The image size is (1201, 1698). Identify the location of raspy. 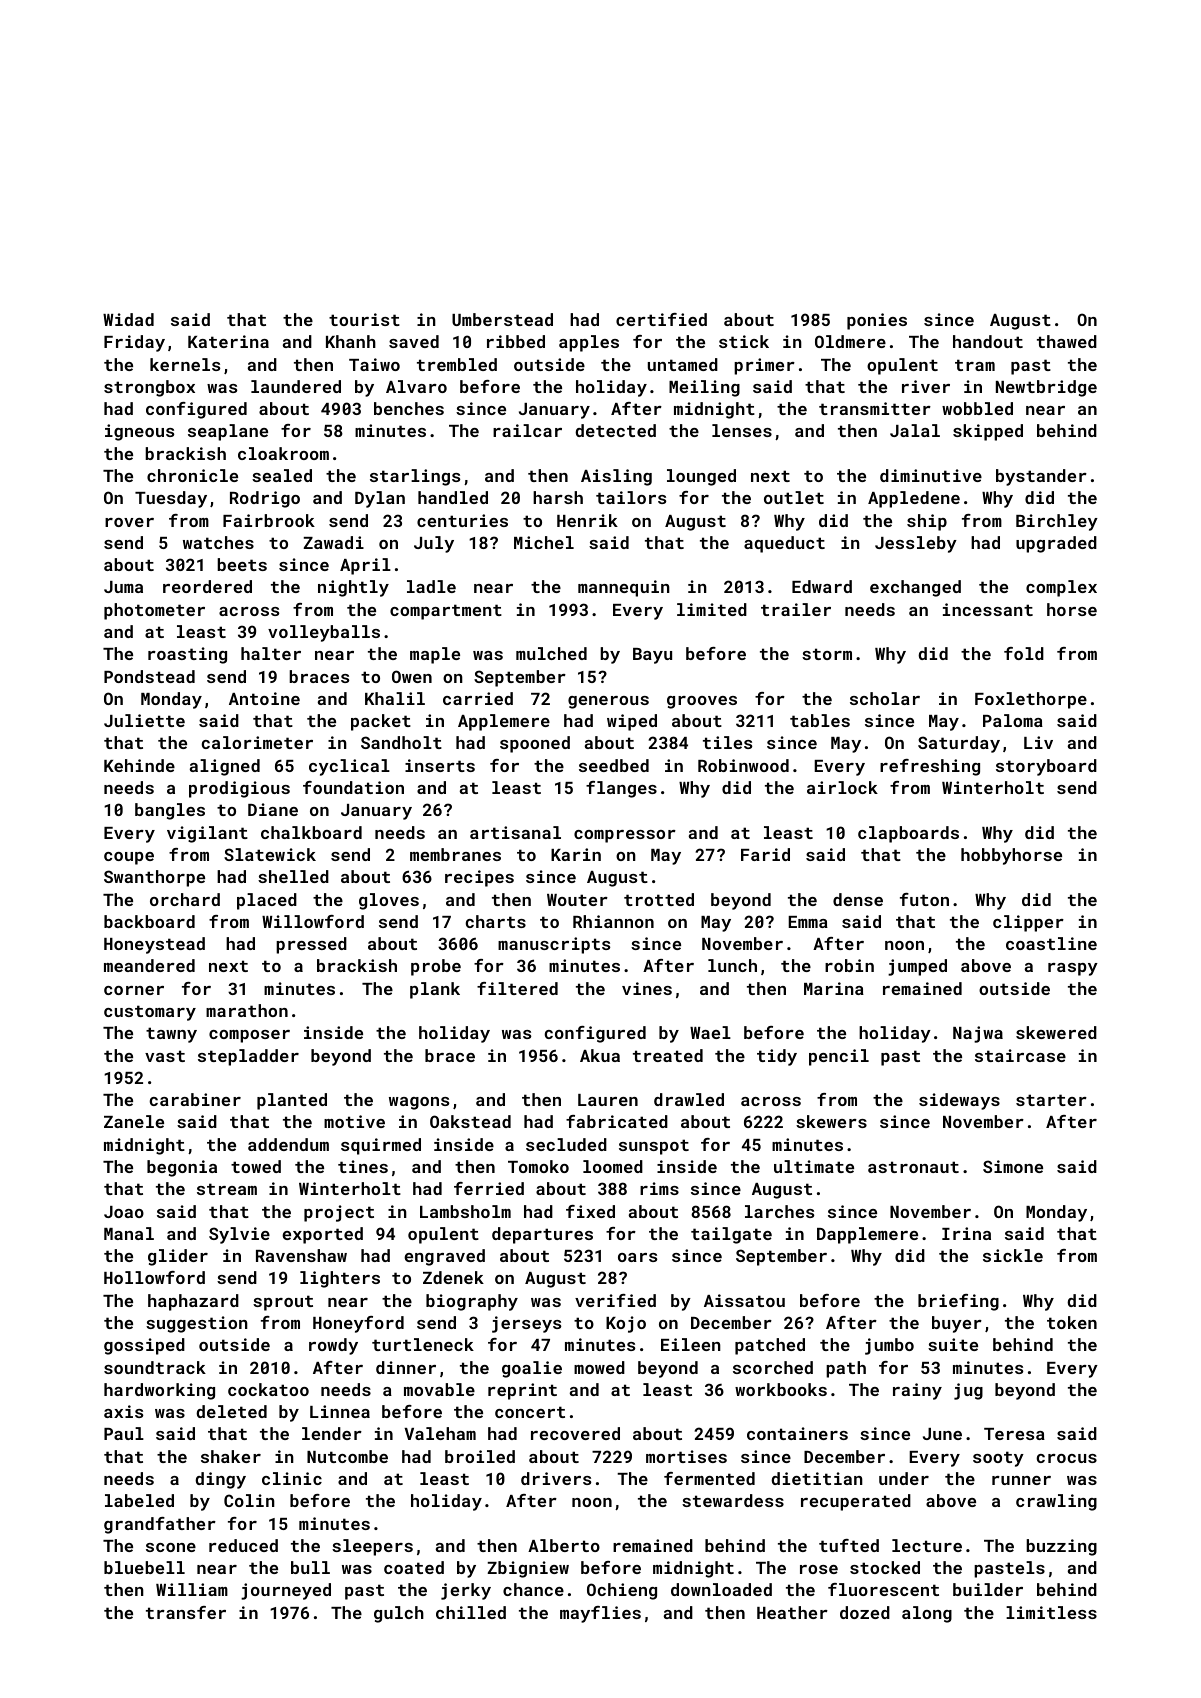
(1073, 969).
